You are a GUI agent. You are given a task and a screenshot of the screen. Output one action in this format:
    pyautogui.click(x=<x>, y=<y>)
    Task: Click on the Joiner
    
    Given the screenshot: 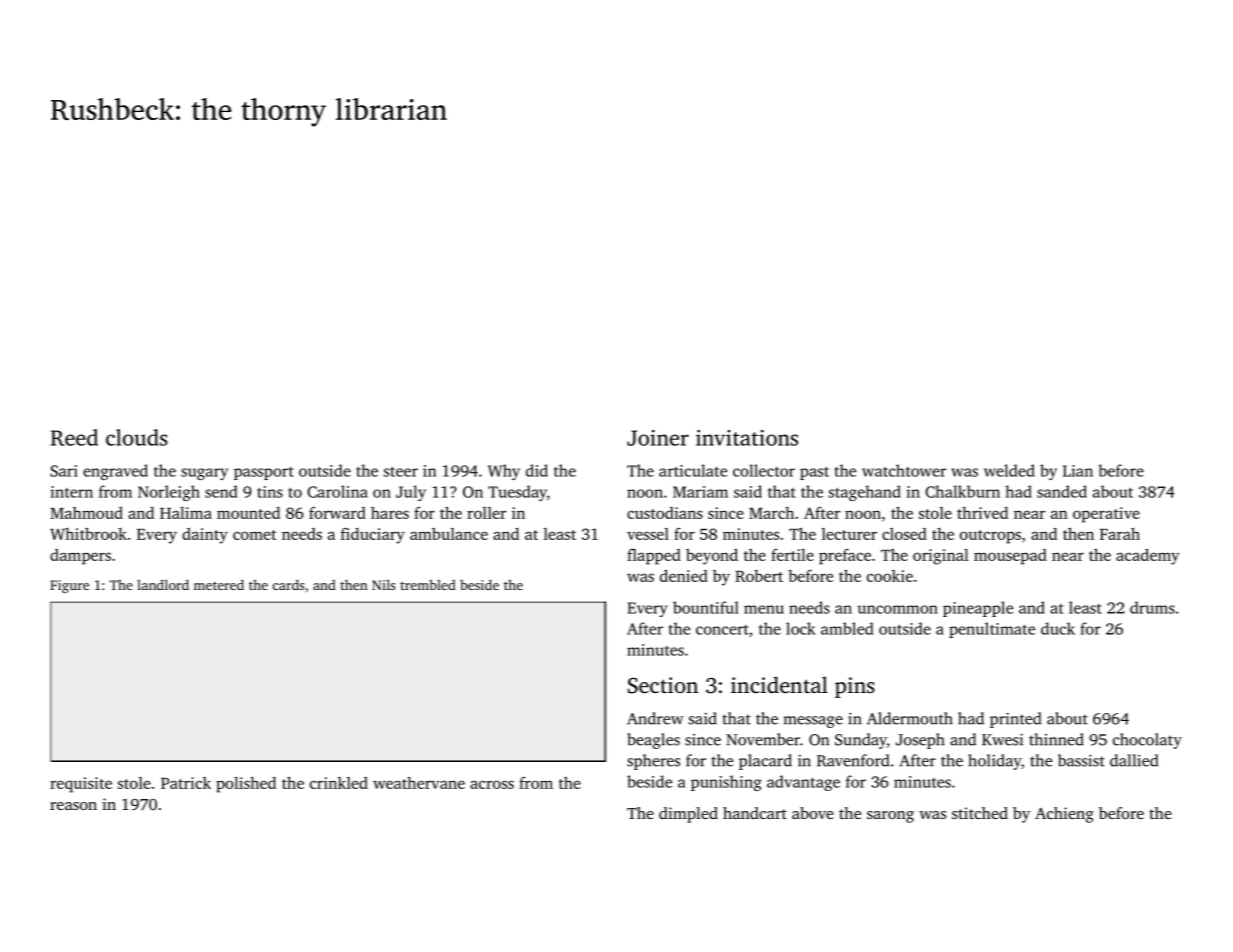 What is the action you would take?
    pyautogui.click(x=658, y=438)
